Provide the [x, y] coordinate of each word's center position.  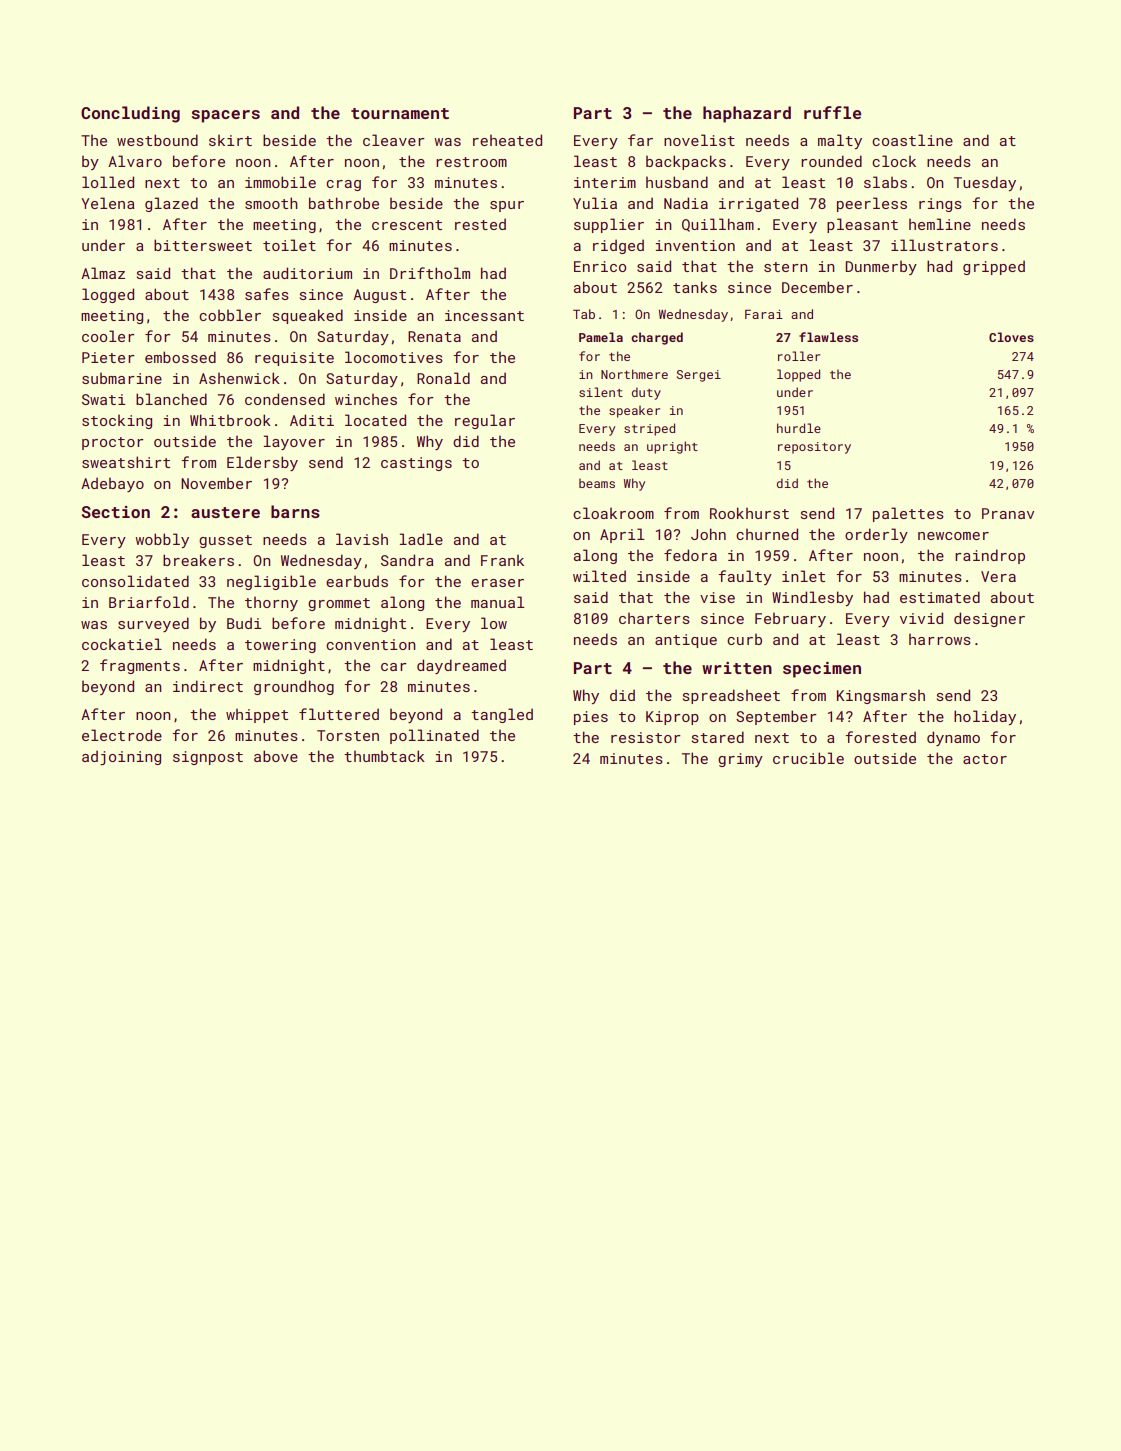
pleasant [862, 225]
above [276, 756]
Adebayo [112, 484]
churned [767, 534]
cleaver [394, 140]
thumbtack [384, 756]
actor [985, 759]
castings [416, 464]
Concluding [130, 114]
